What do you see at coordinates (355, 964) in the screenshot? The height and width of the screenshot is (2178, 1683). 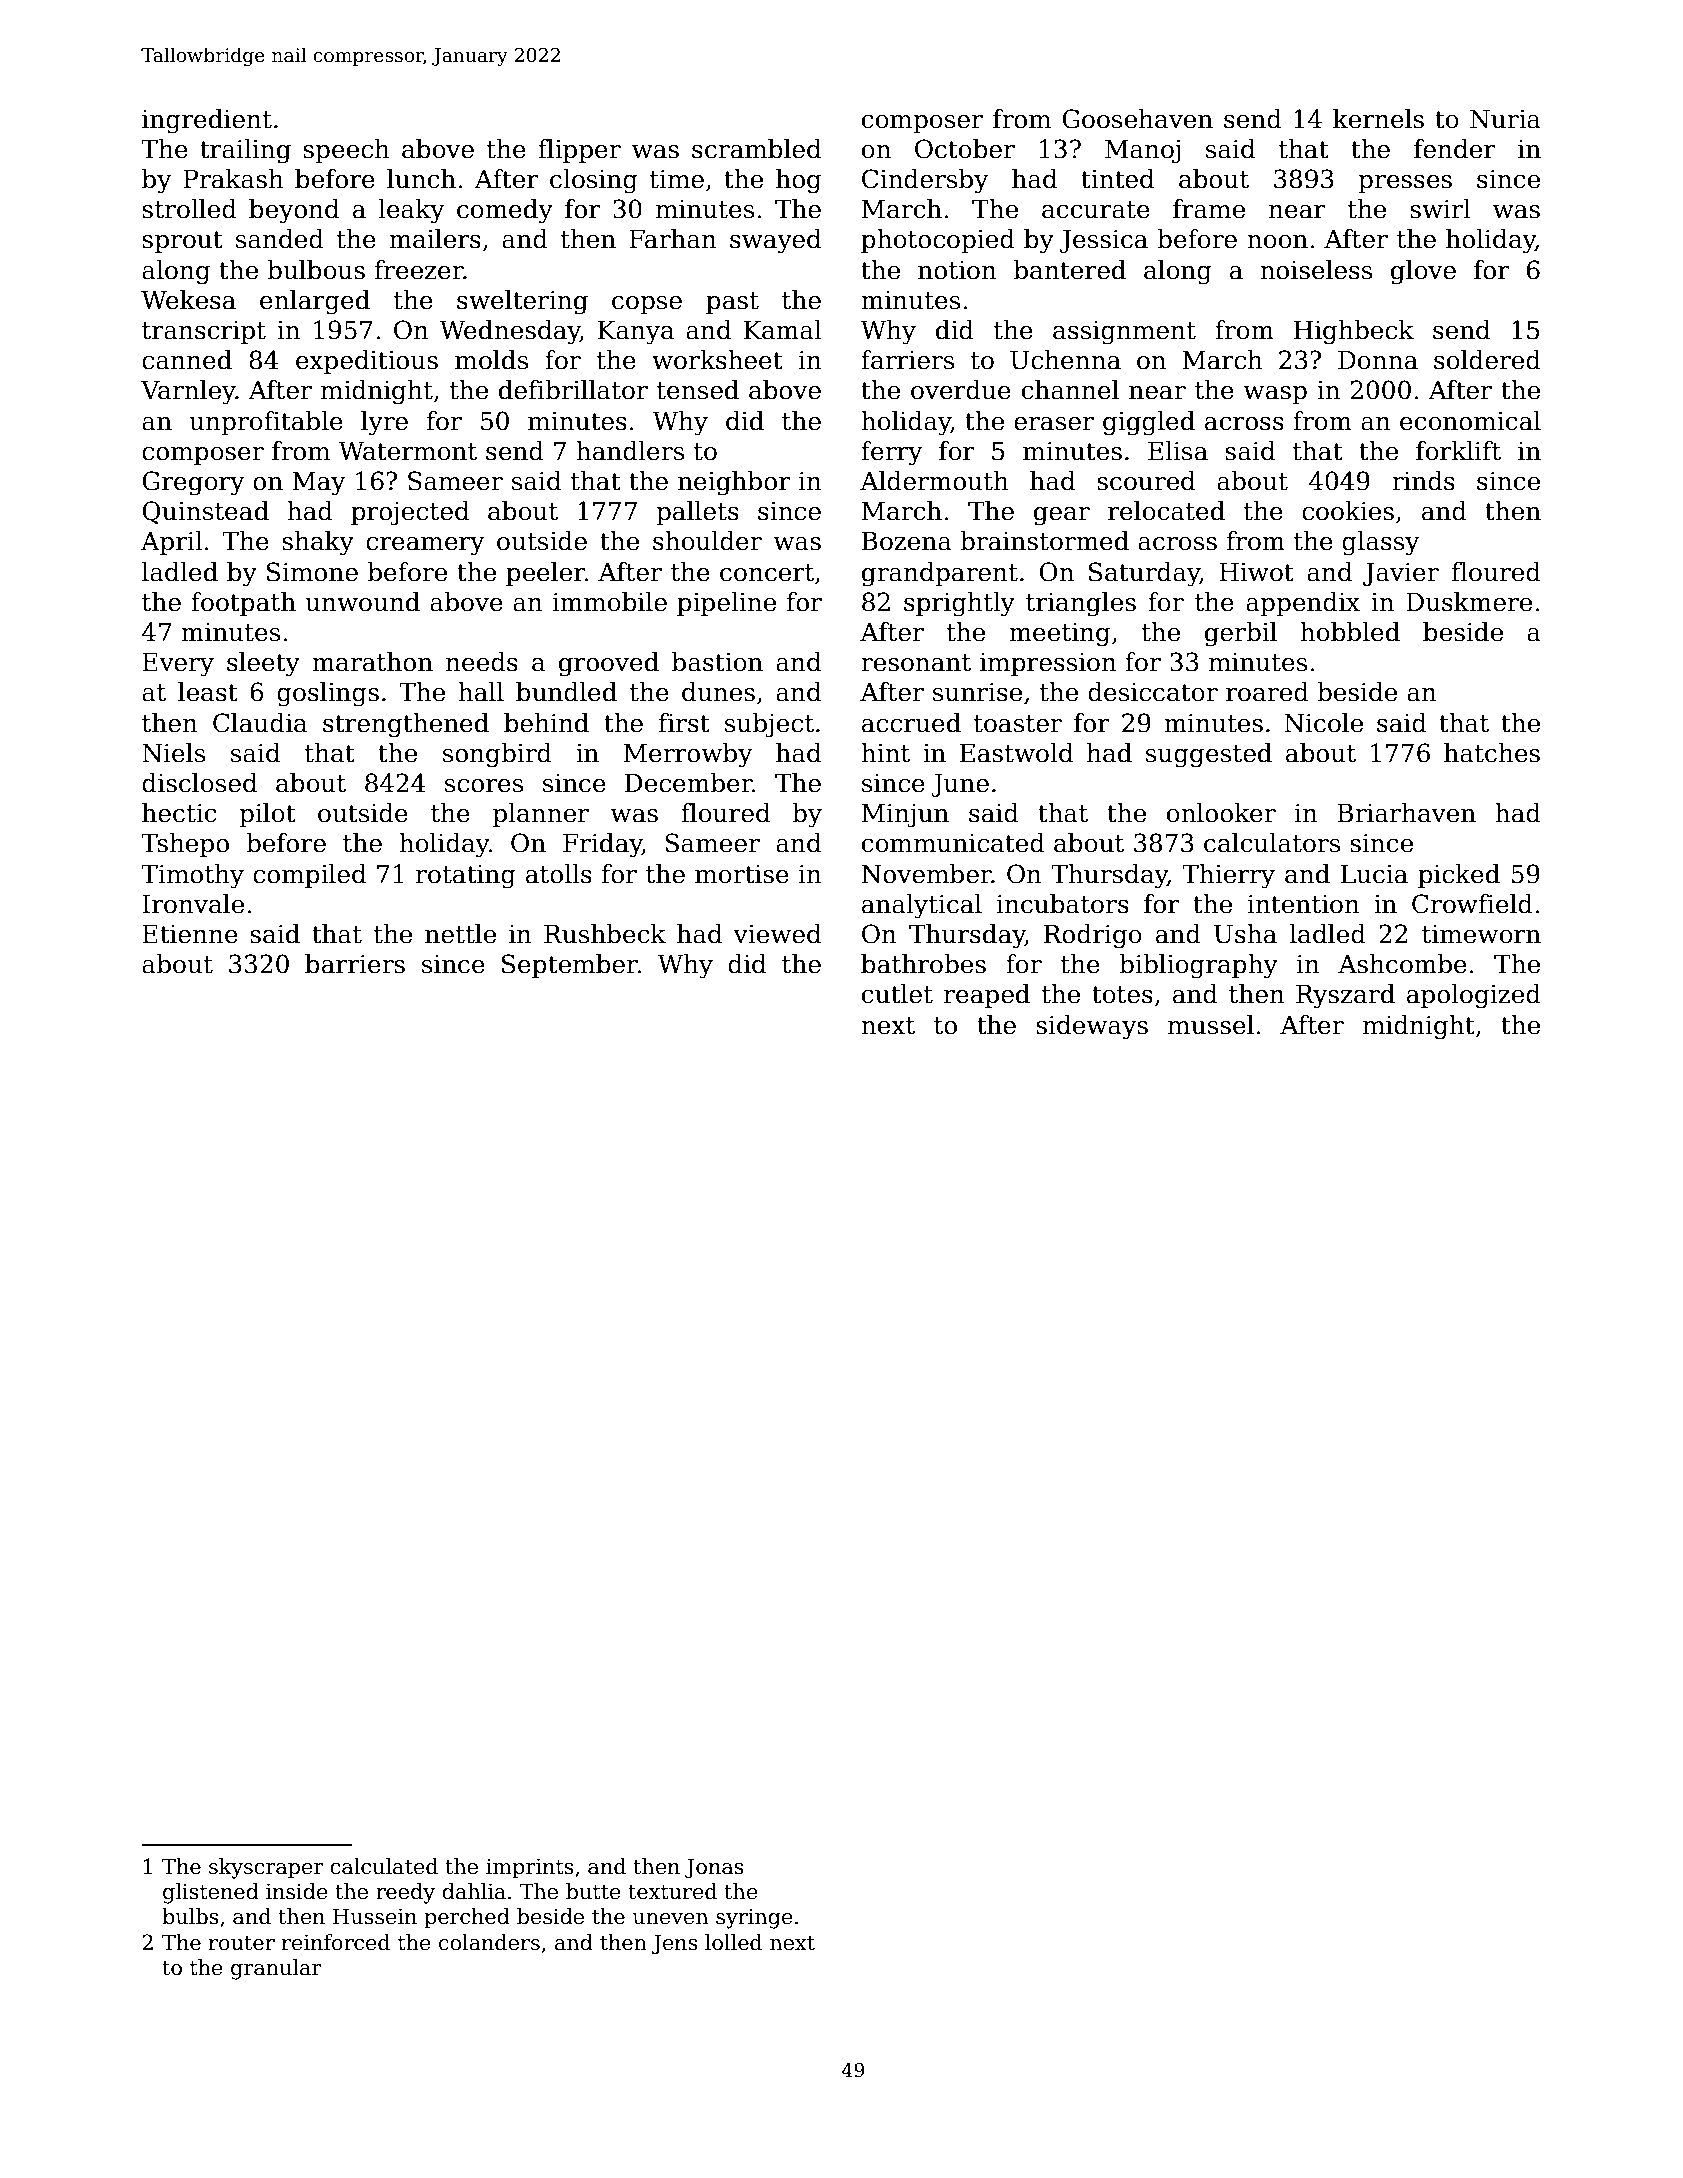 I see `barriers` at bounding box center [355, 964].
